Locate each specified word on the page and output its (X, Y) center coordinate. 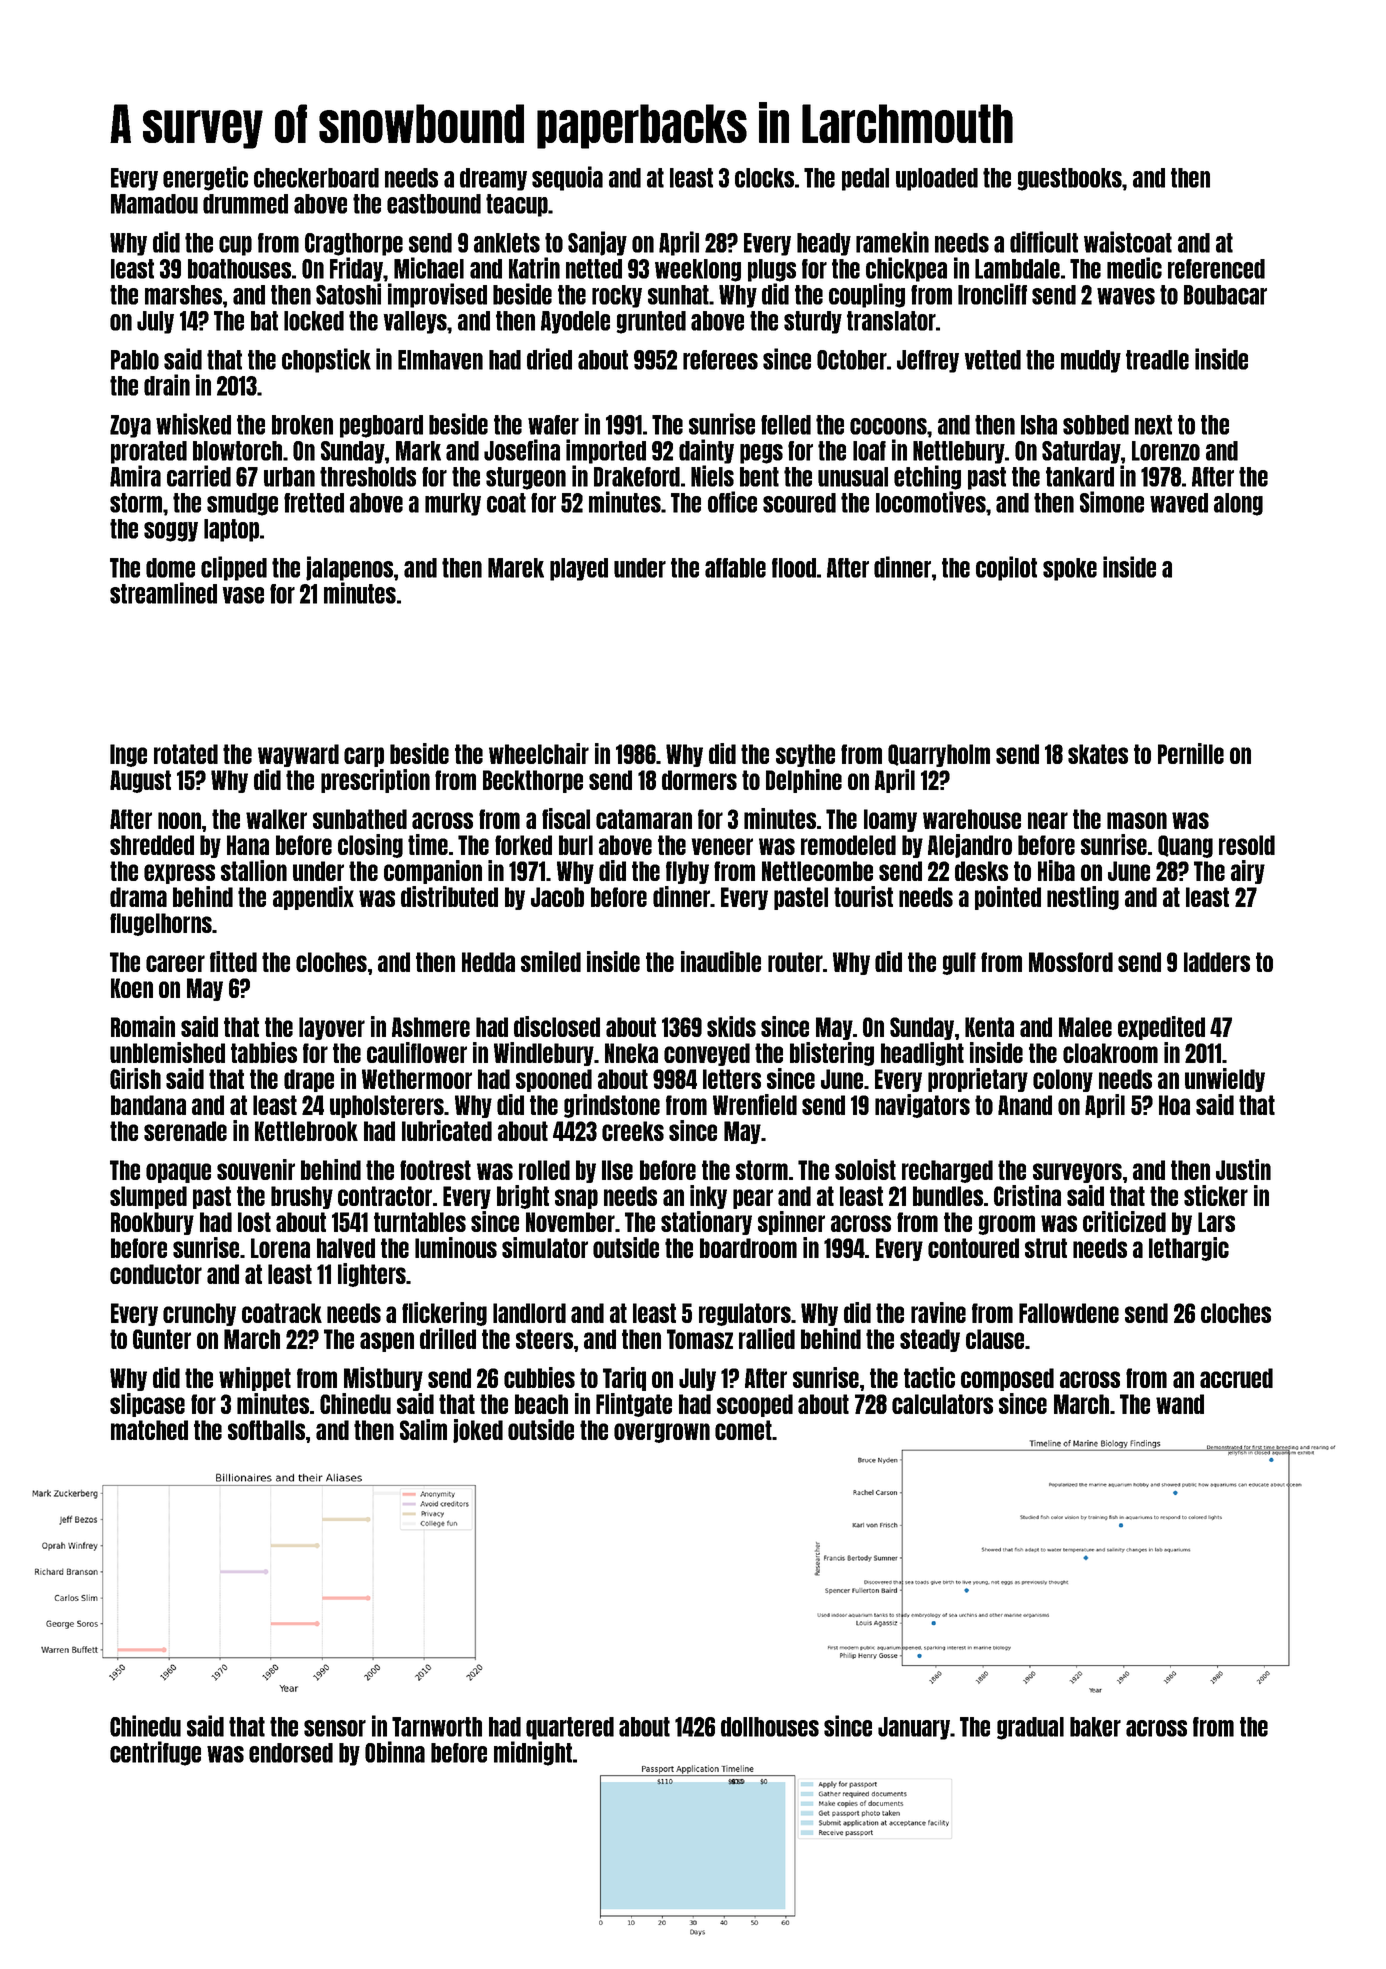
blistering (832, 1054)
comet (743, 1430)
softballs (266, 1430)
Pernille (1191, 753)
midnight (533, 1753)
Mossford (1071, 962)
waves (1126, 296)
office (732, 502)
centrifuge (155, 1753)
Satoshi (348, 294)
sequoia (567, 178)
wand (1180, 1404)
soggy (171, 532)
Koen (132, 988)
